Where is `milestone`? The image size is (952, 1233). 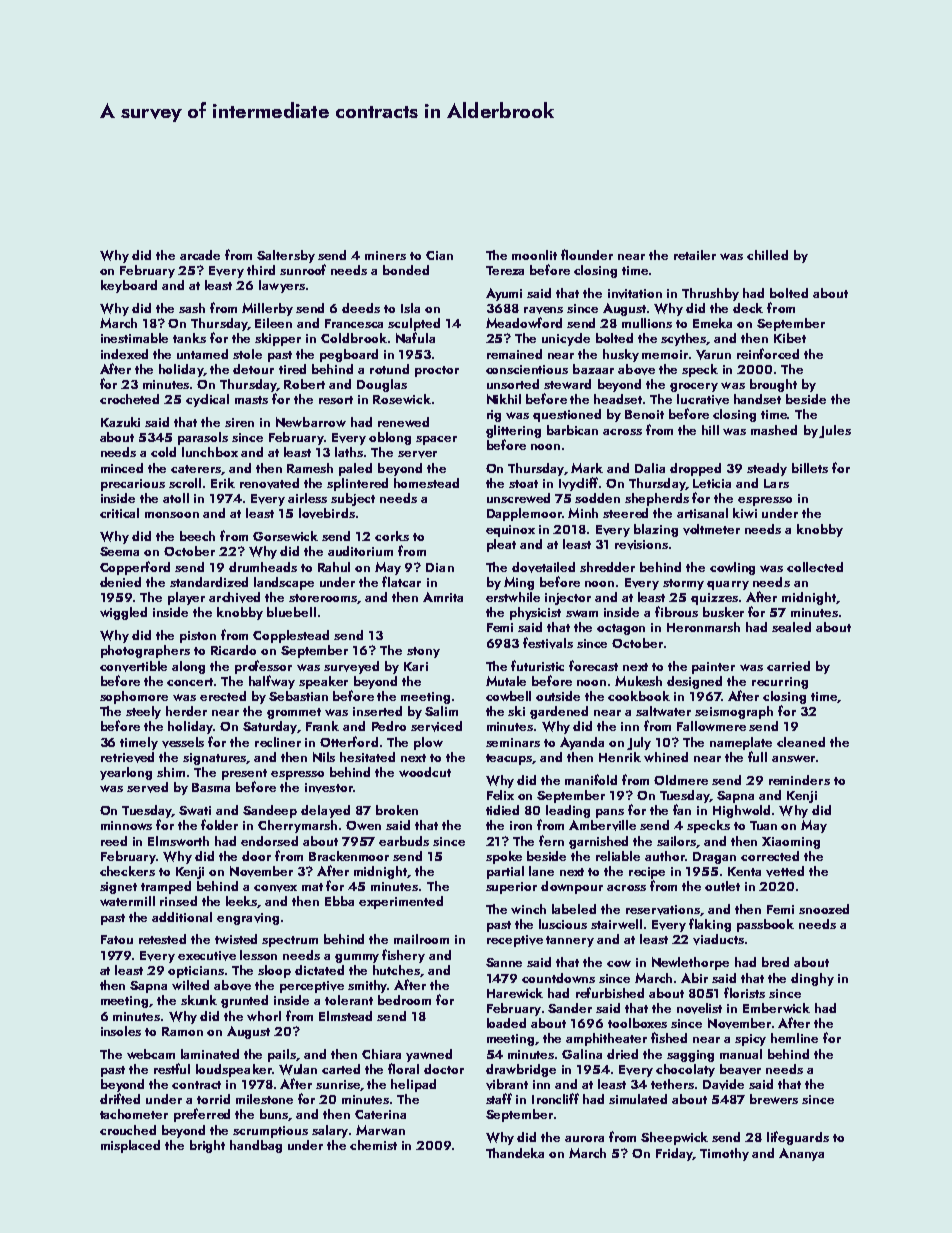
milestone is located at coordinates (264, 1099).
